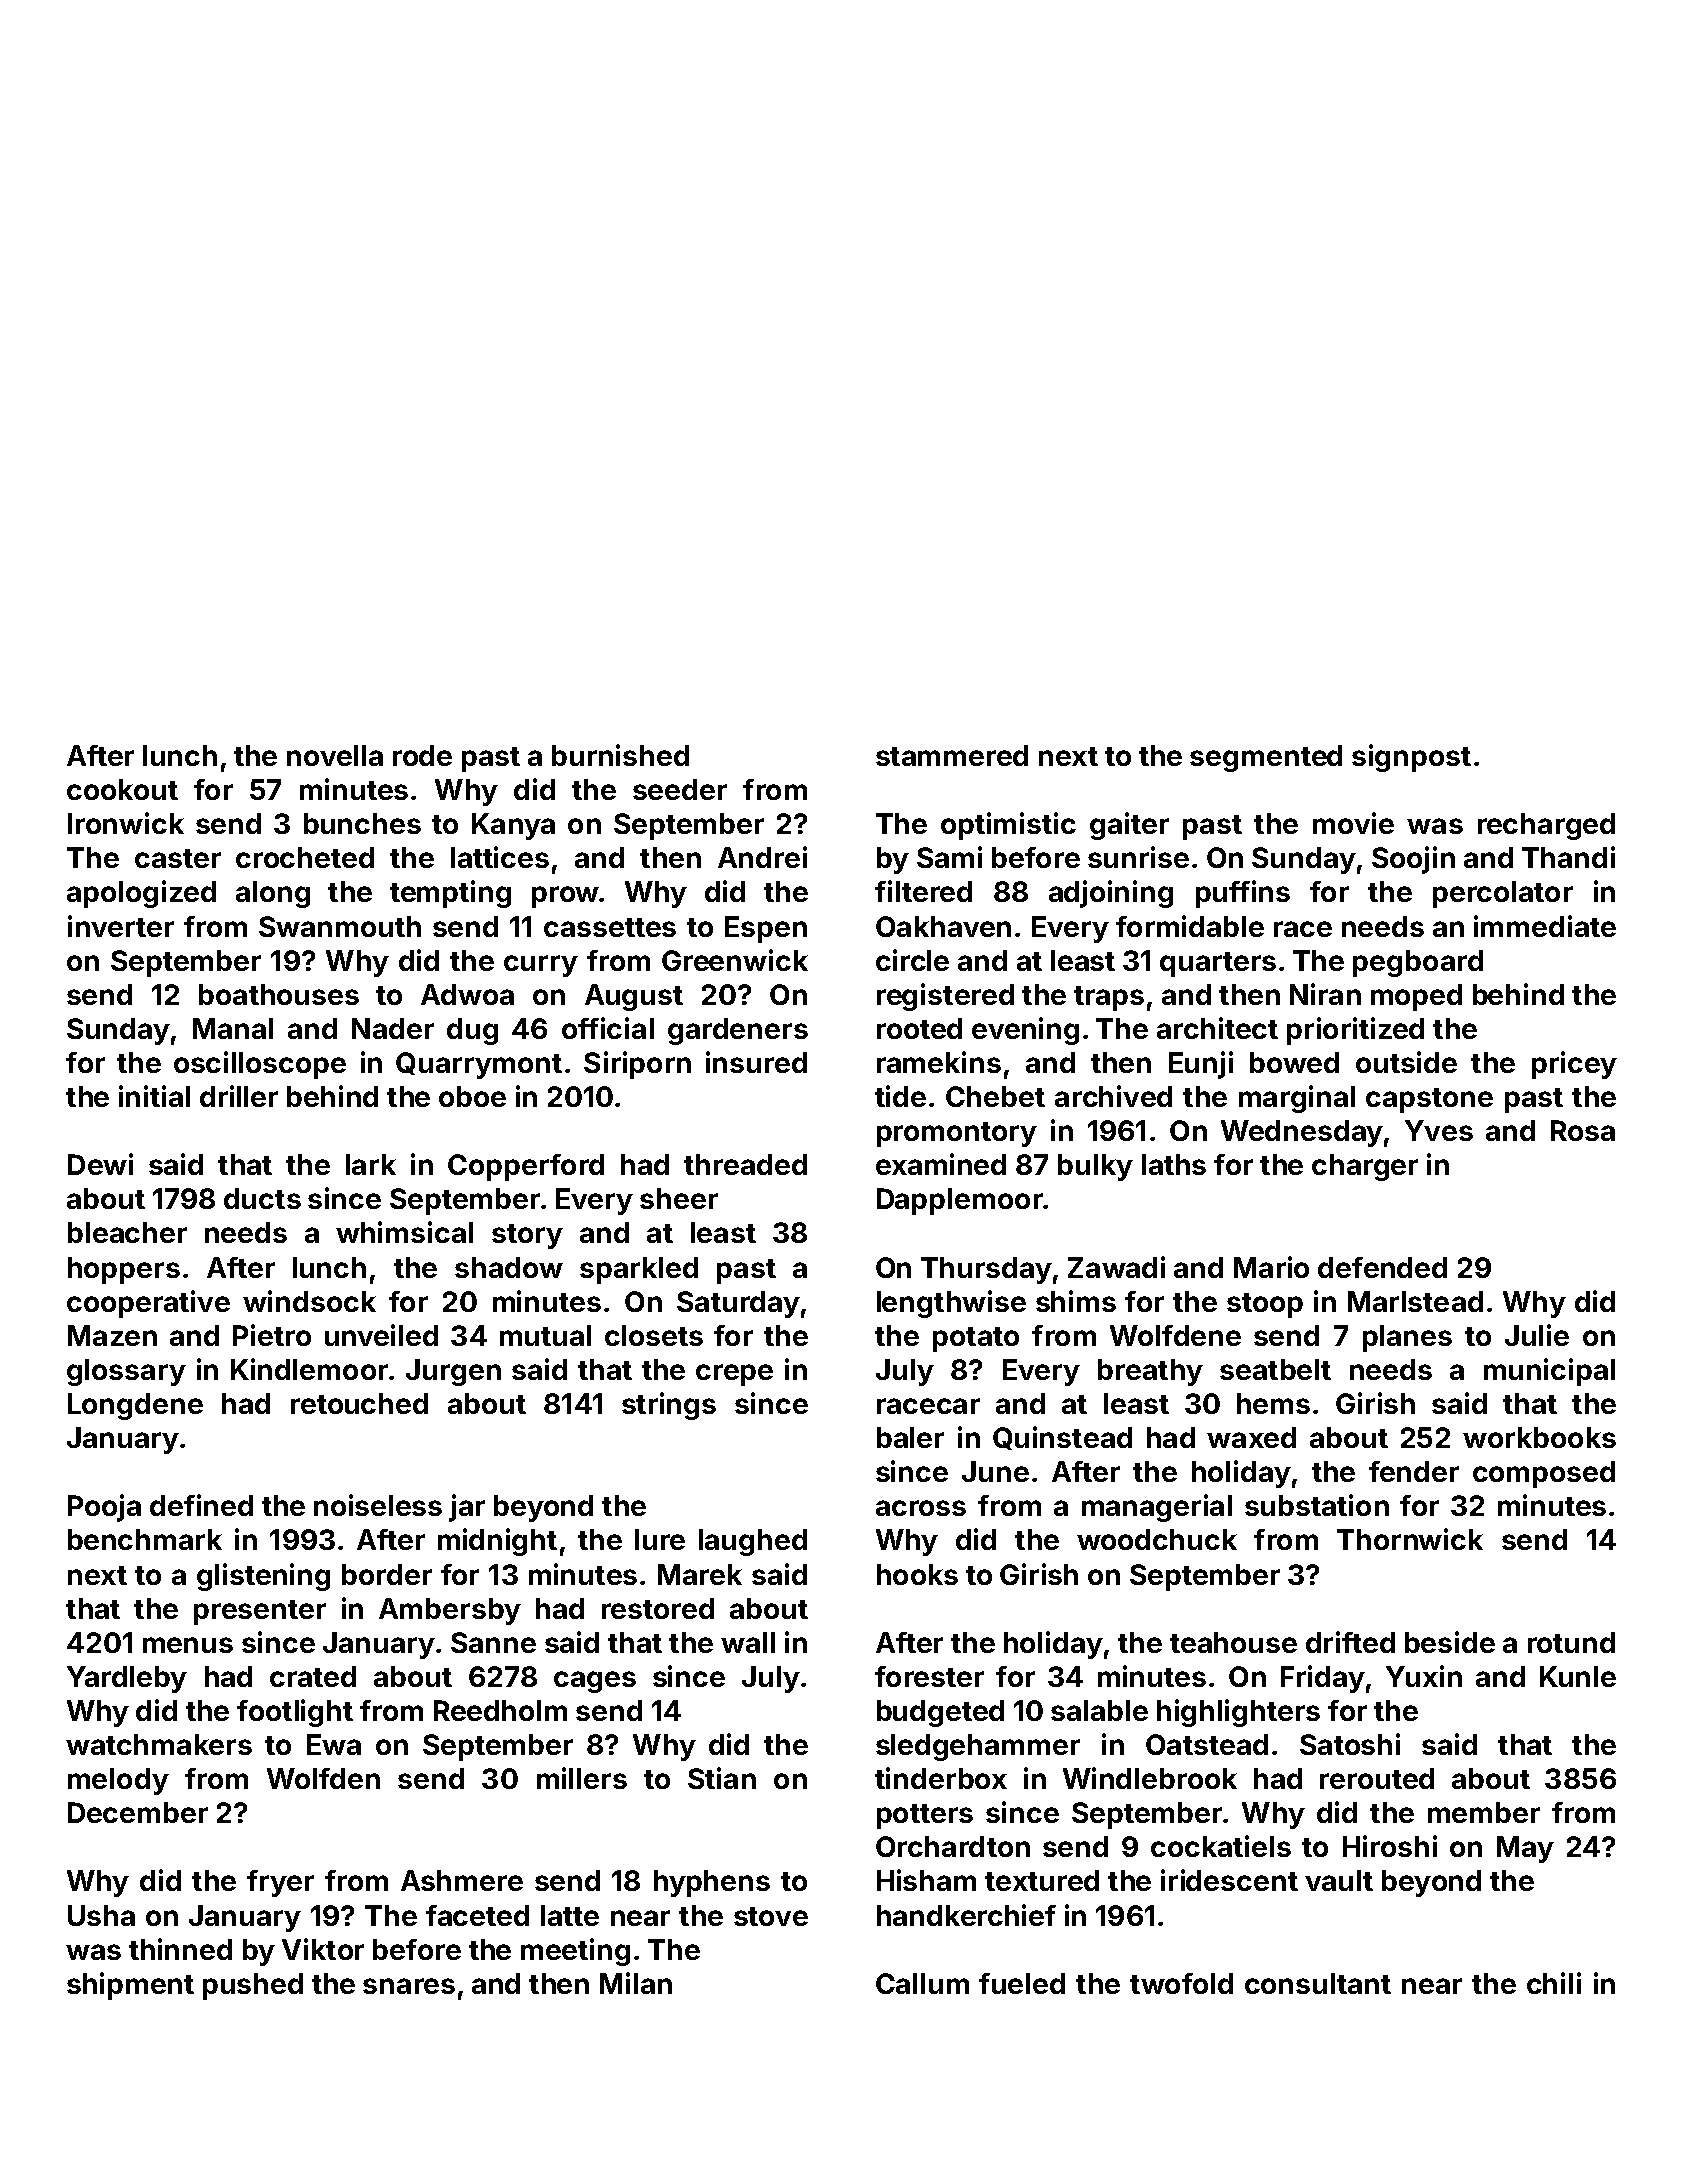 The height and width of the page is (2178, 1683). I want to click on signpost, so click(1411, 758).
